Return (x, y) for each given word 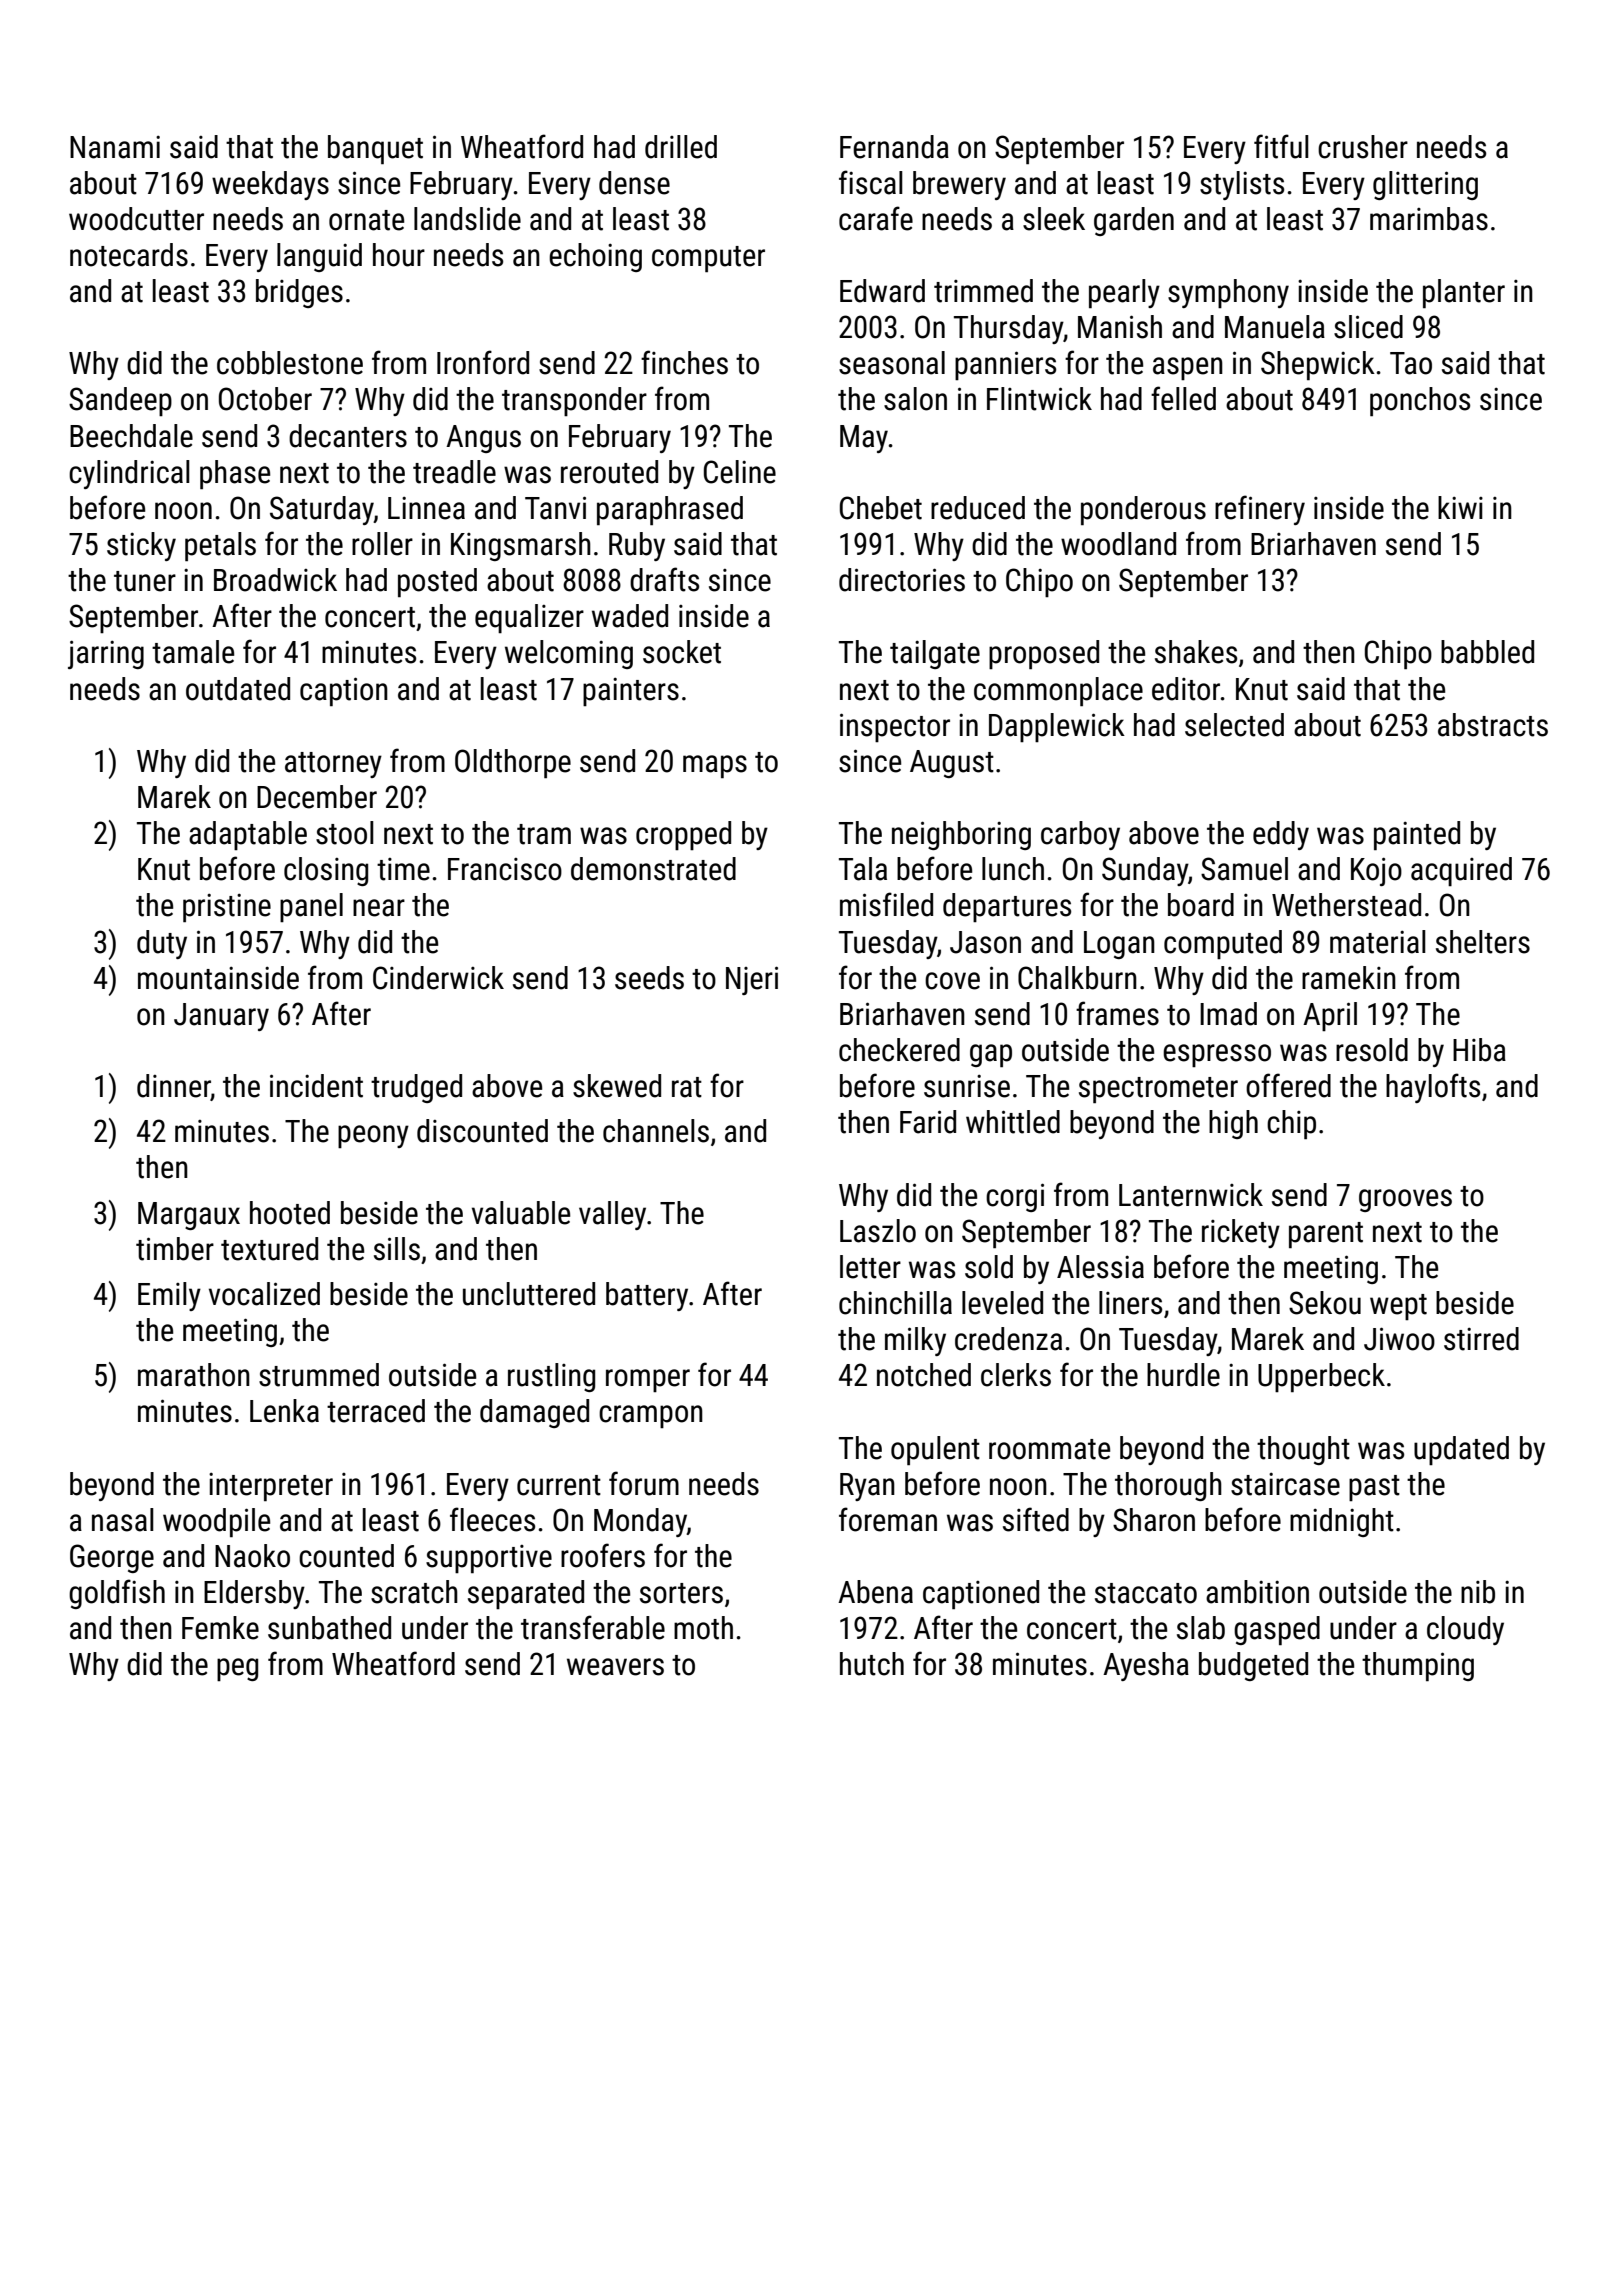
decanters (348, 436)
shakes (1196, 652)
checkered (899, 1050)
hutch (872, 1664)
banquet (375, 150)
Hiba (1479, 1050)
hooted (290, 1213)
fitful (1281, 146)
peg (237, 1669)
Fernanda (894, 147)
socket (682, 652)
